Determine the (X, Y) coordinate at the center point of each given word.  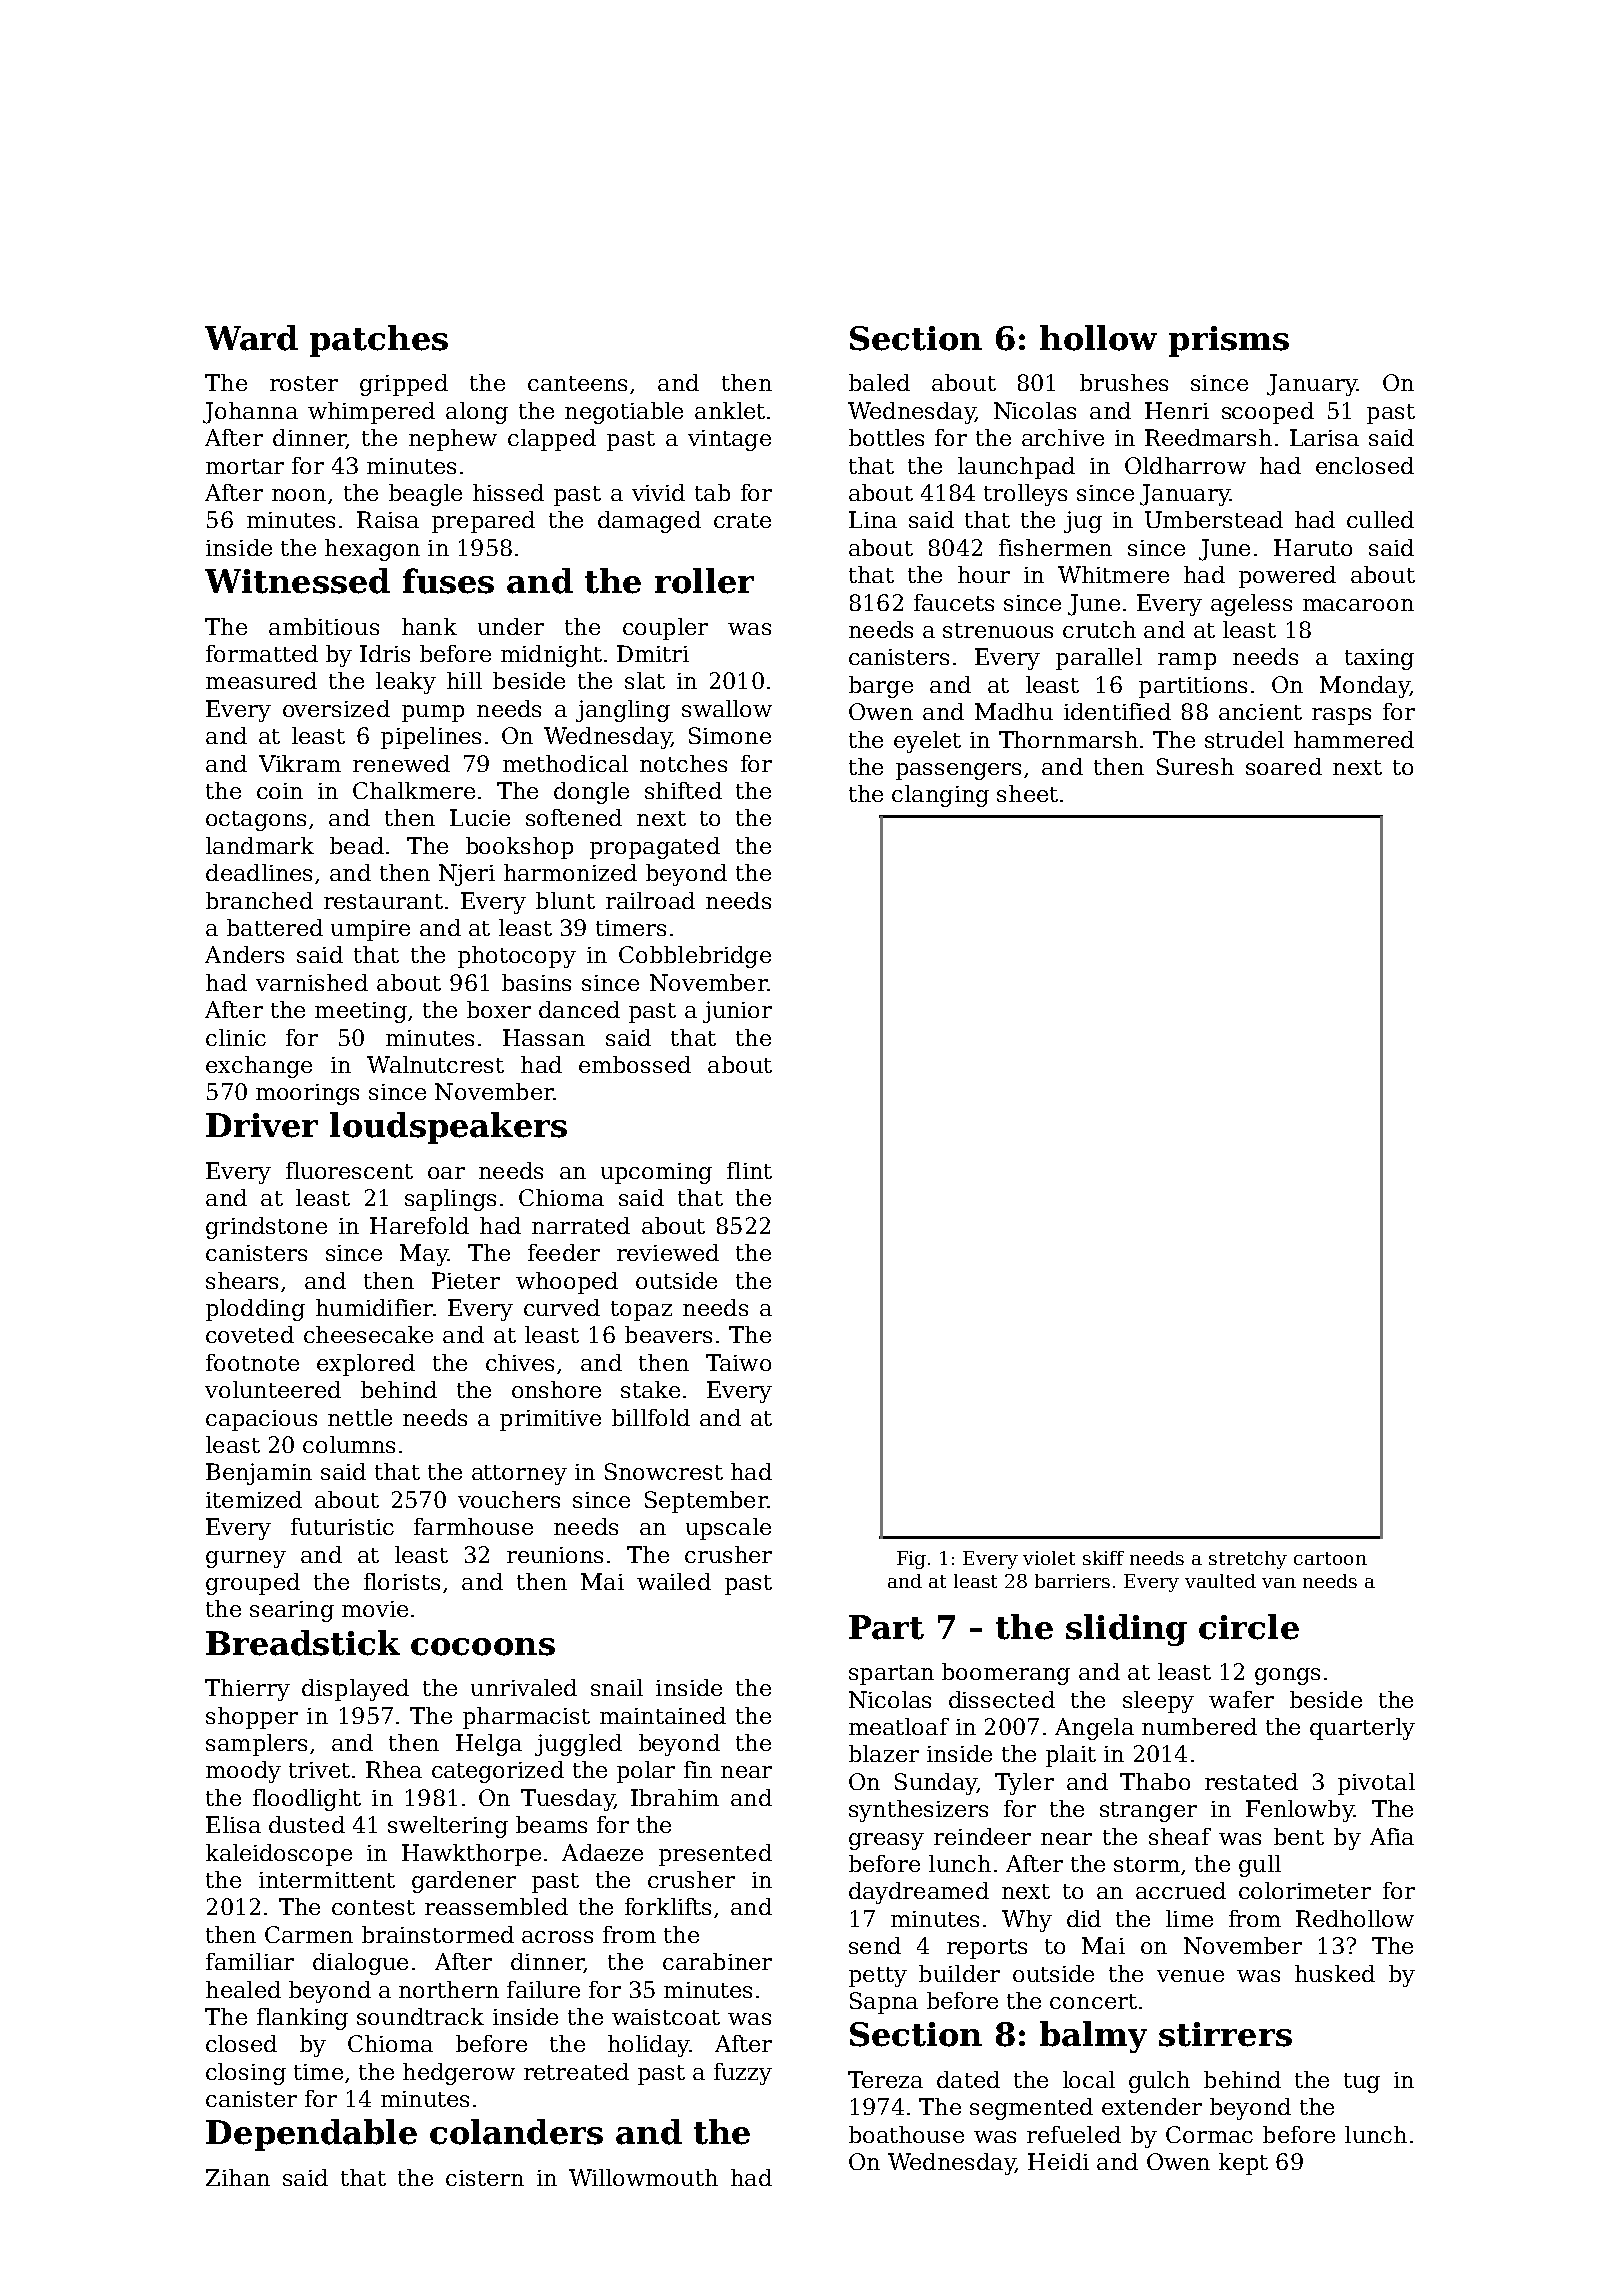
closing (246, 2074)
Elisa (233, 1824)
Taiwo (738, 1362)
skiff (1103, 1558)
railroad (650, 900)
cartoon (1330, 1558)
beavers (668, 1334)
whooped (567, 1283)
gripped (404, 385)
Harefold (419, 1225)
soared (1284, 766)
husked (1335, 1973)
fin (698, 1769)
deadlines (259, 872)
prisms (1229, 341)
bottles (886, 437)
